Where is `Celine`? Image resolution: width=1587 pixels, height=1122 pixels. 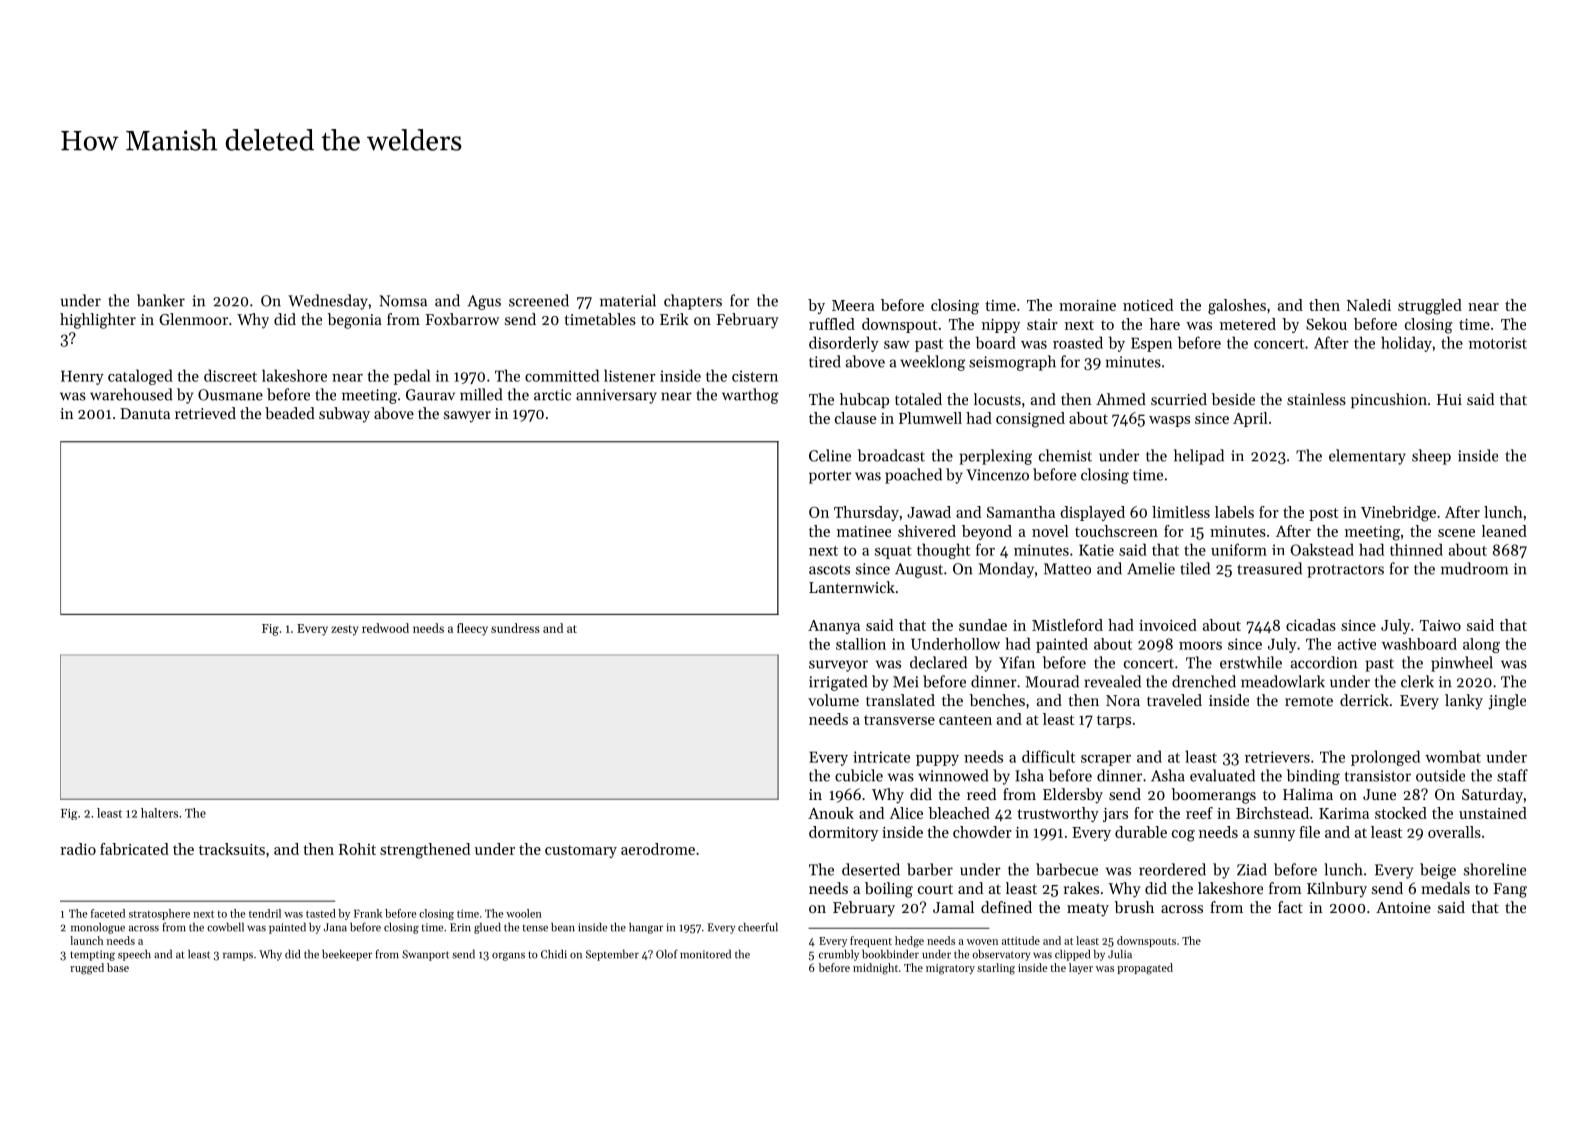 Celine is located at coordinates (830, 455).
